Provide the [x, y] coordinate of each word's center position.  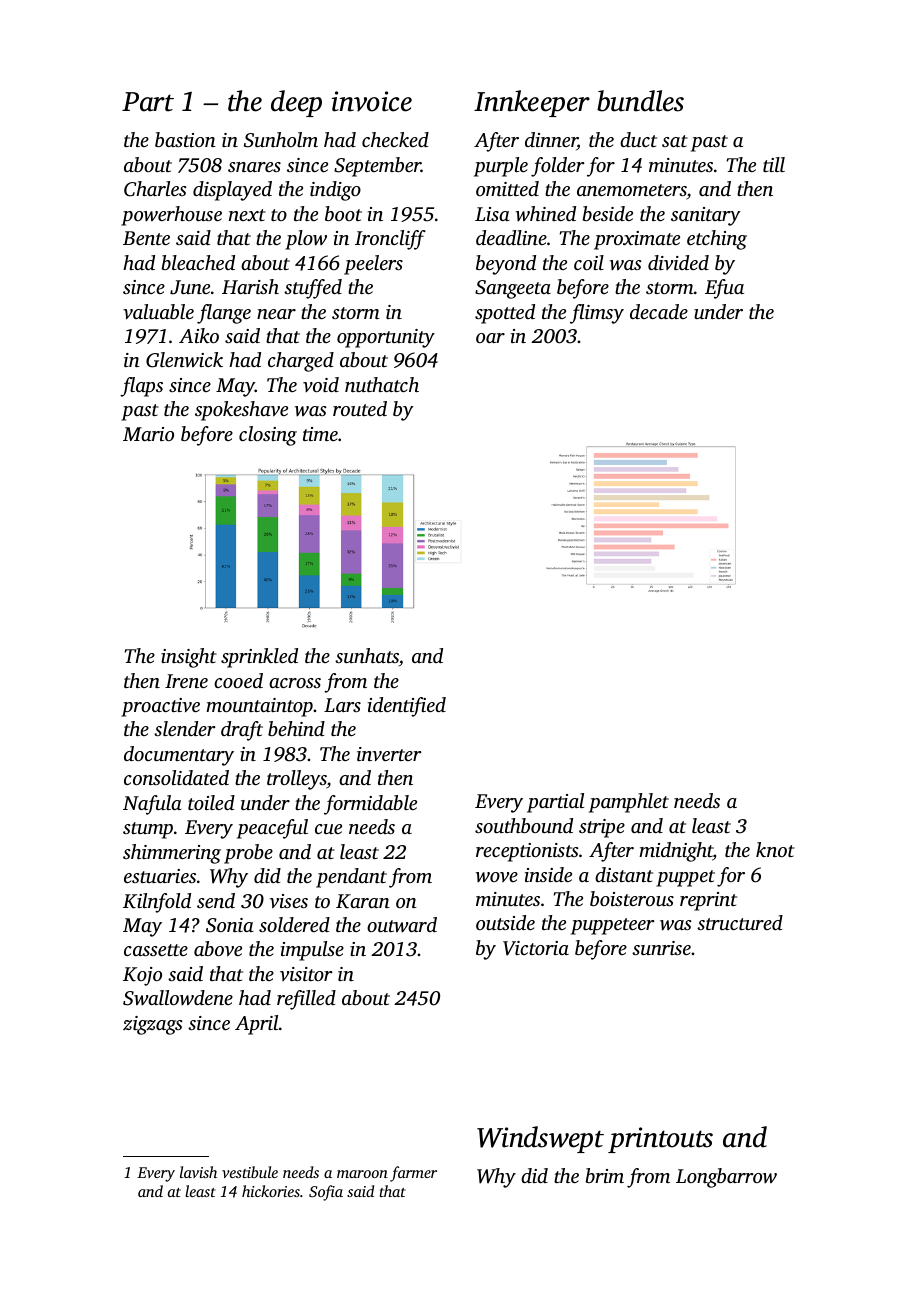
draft [242, 731]
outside [505, 922]
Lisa [492, 214]
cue [328, 829]
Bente [146, 238]
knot [775, 849]
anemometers [632, 192]
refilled [306, 1000]
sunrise [661, 948]
